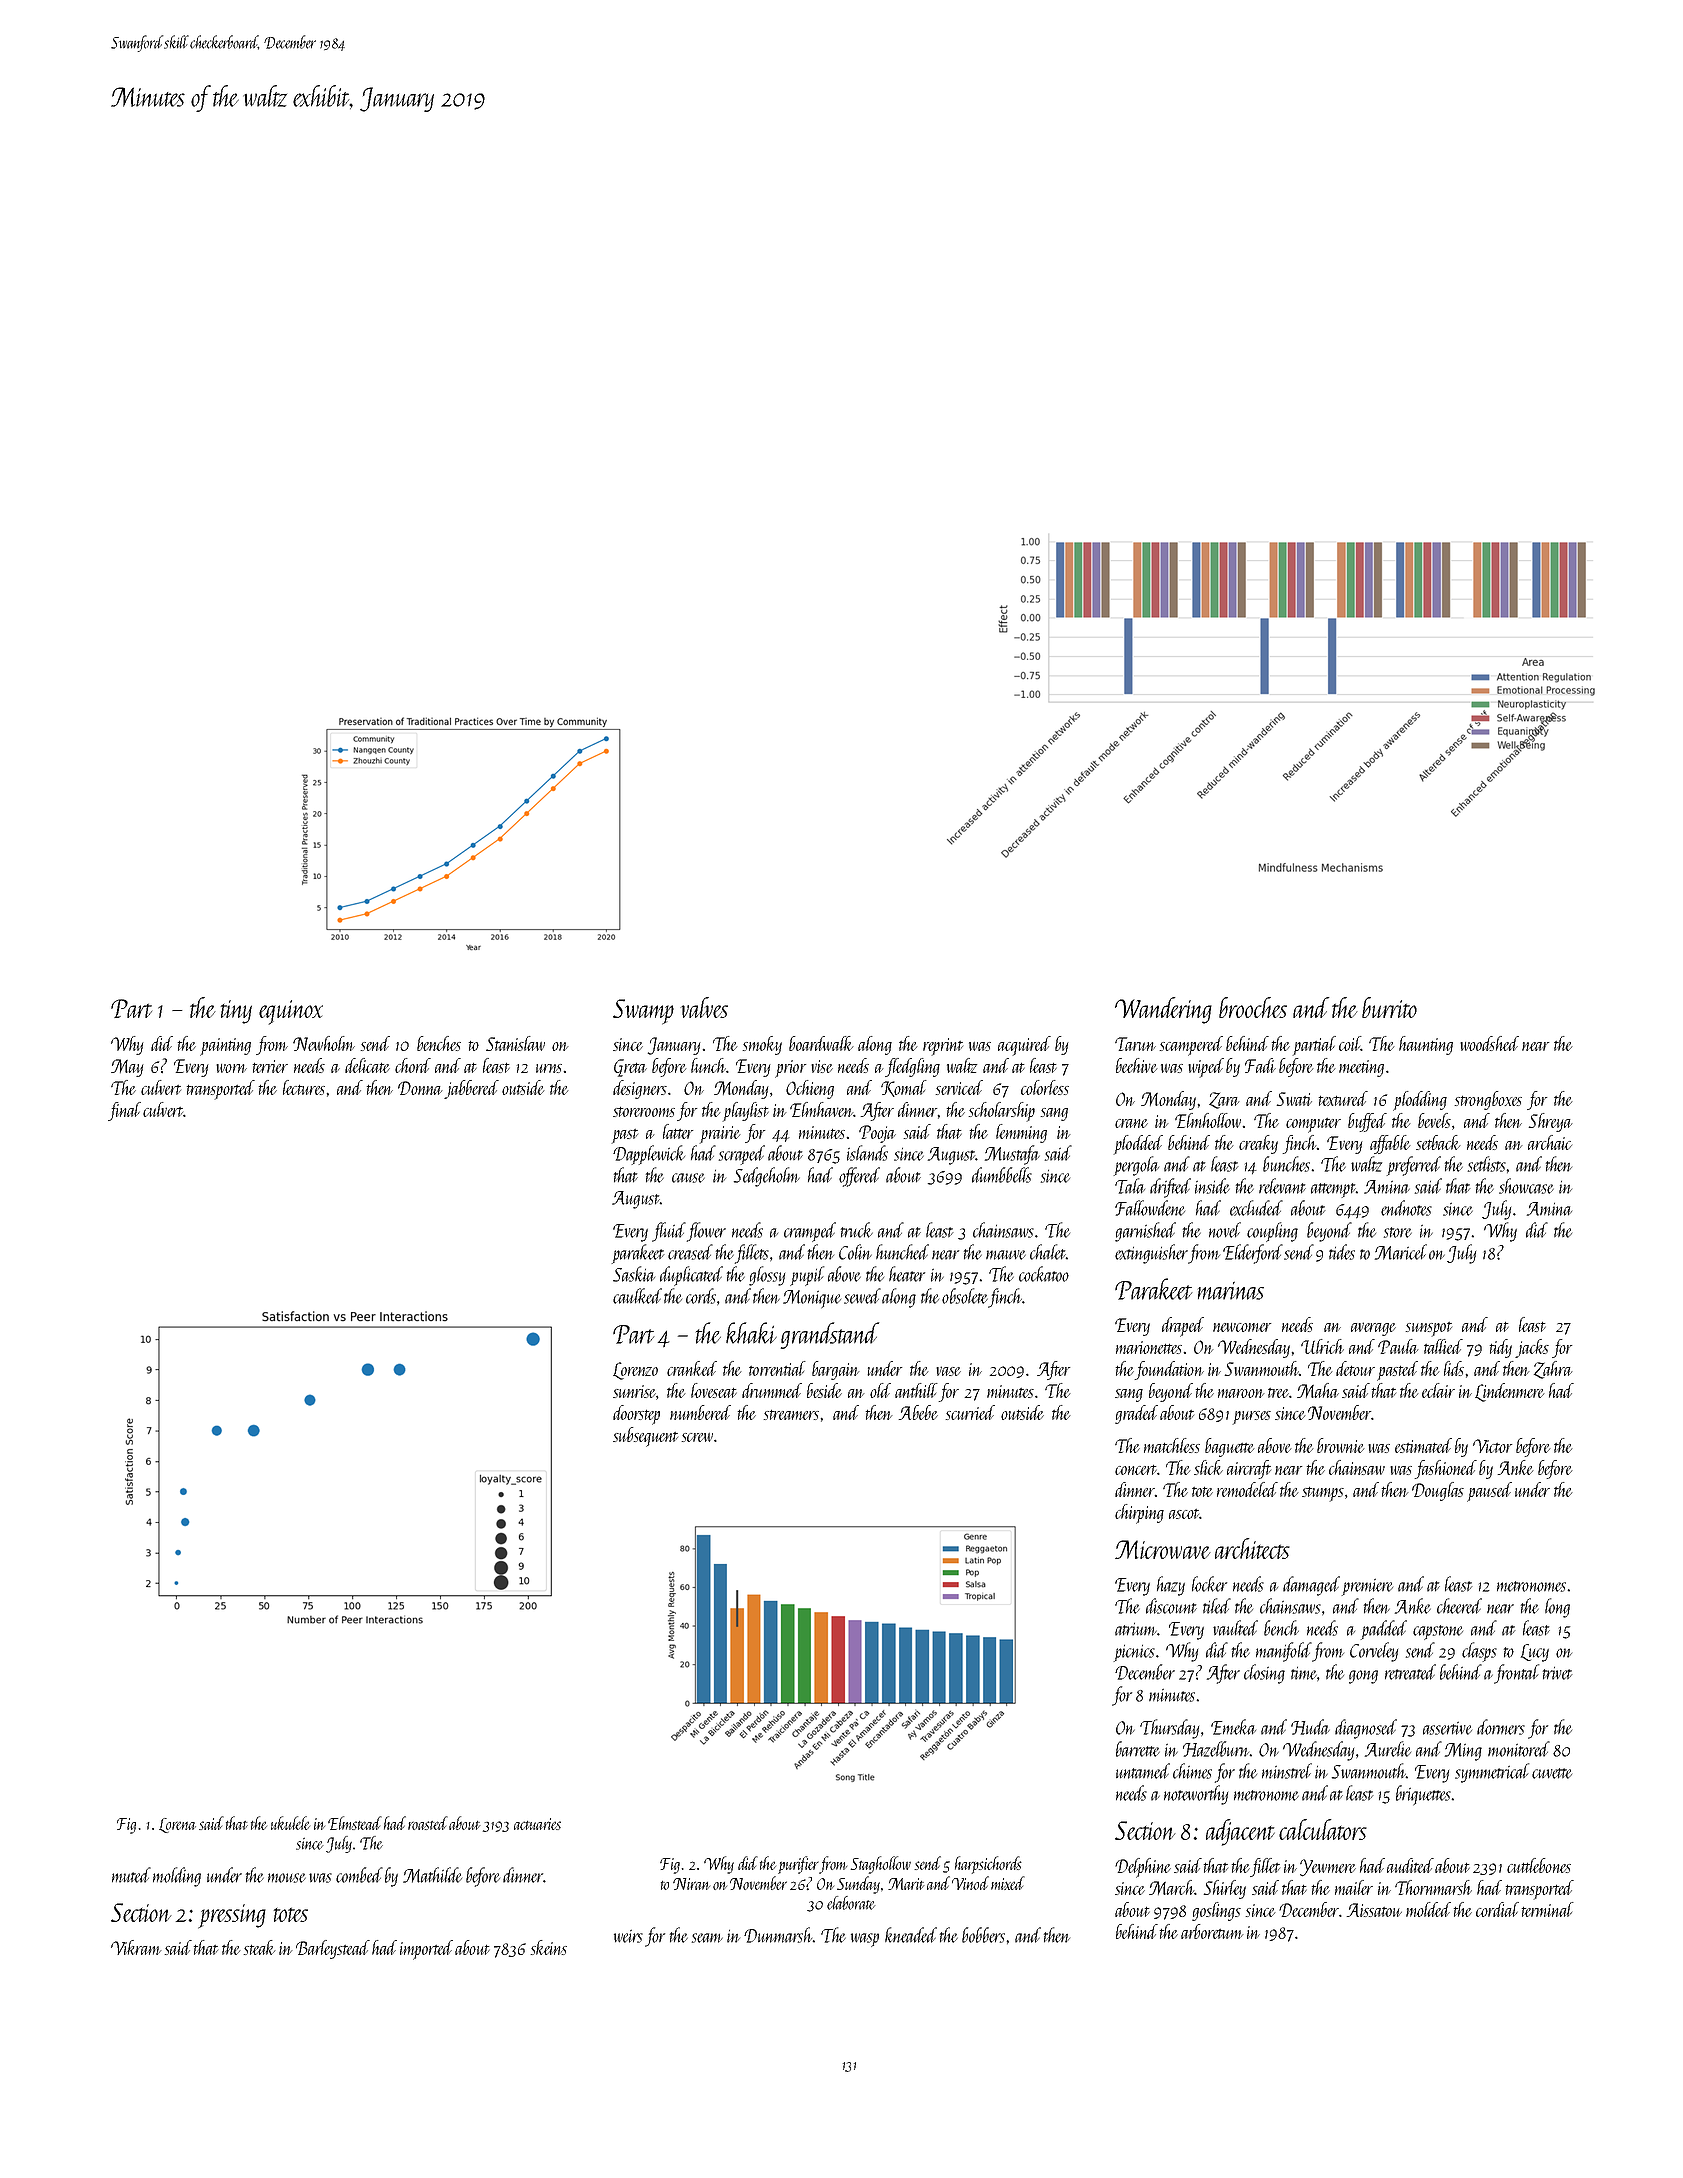 The height and width of the screenshot is (2178, 1683). Describe the element at coordinates (259, 1947) in the screenshot. I see `steak` at that location.
